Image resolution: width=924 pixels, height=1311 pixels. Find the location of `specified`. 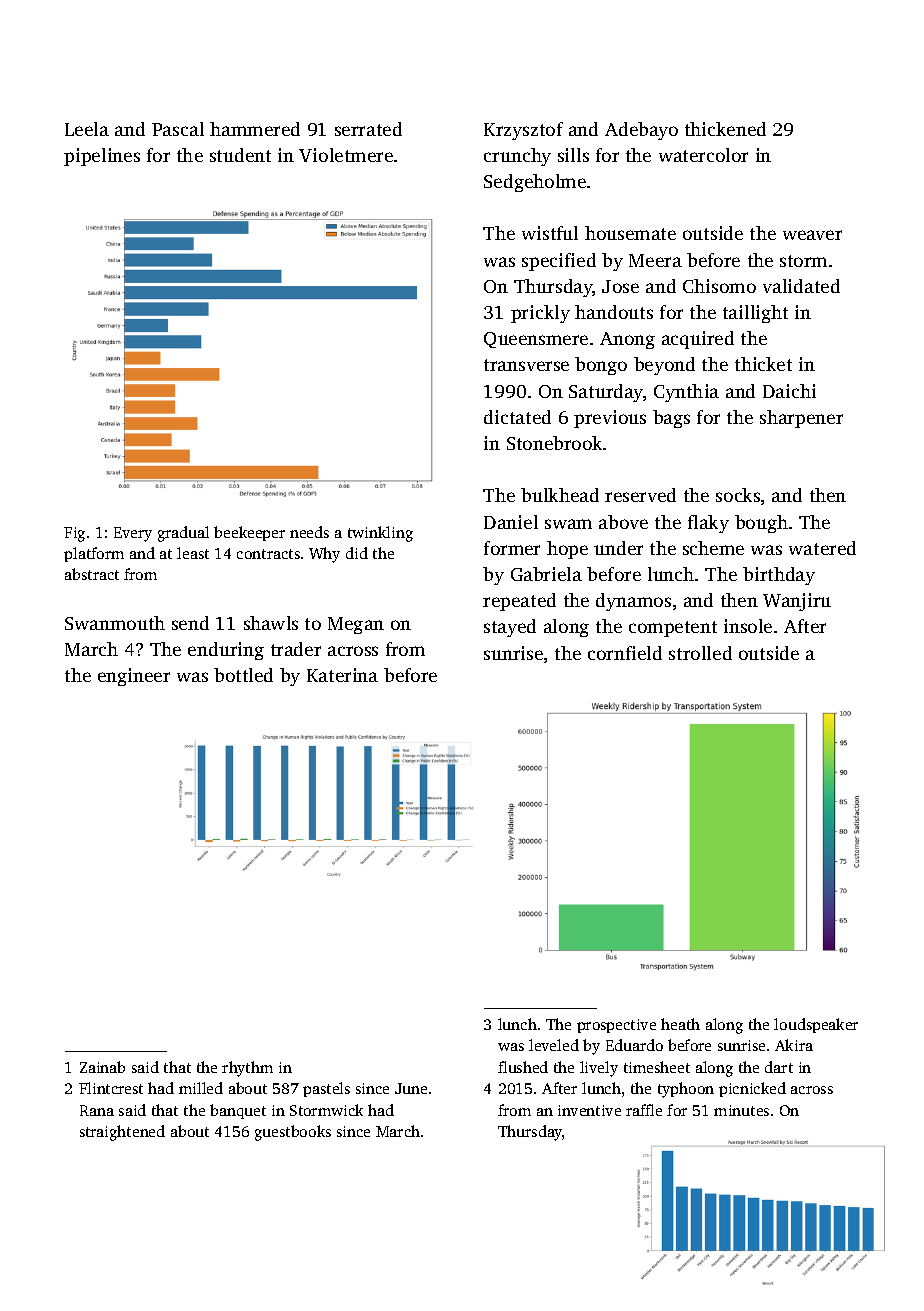

specified is located at coordinates (559, 262).
